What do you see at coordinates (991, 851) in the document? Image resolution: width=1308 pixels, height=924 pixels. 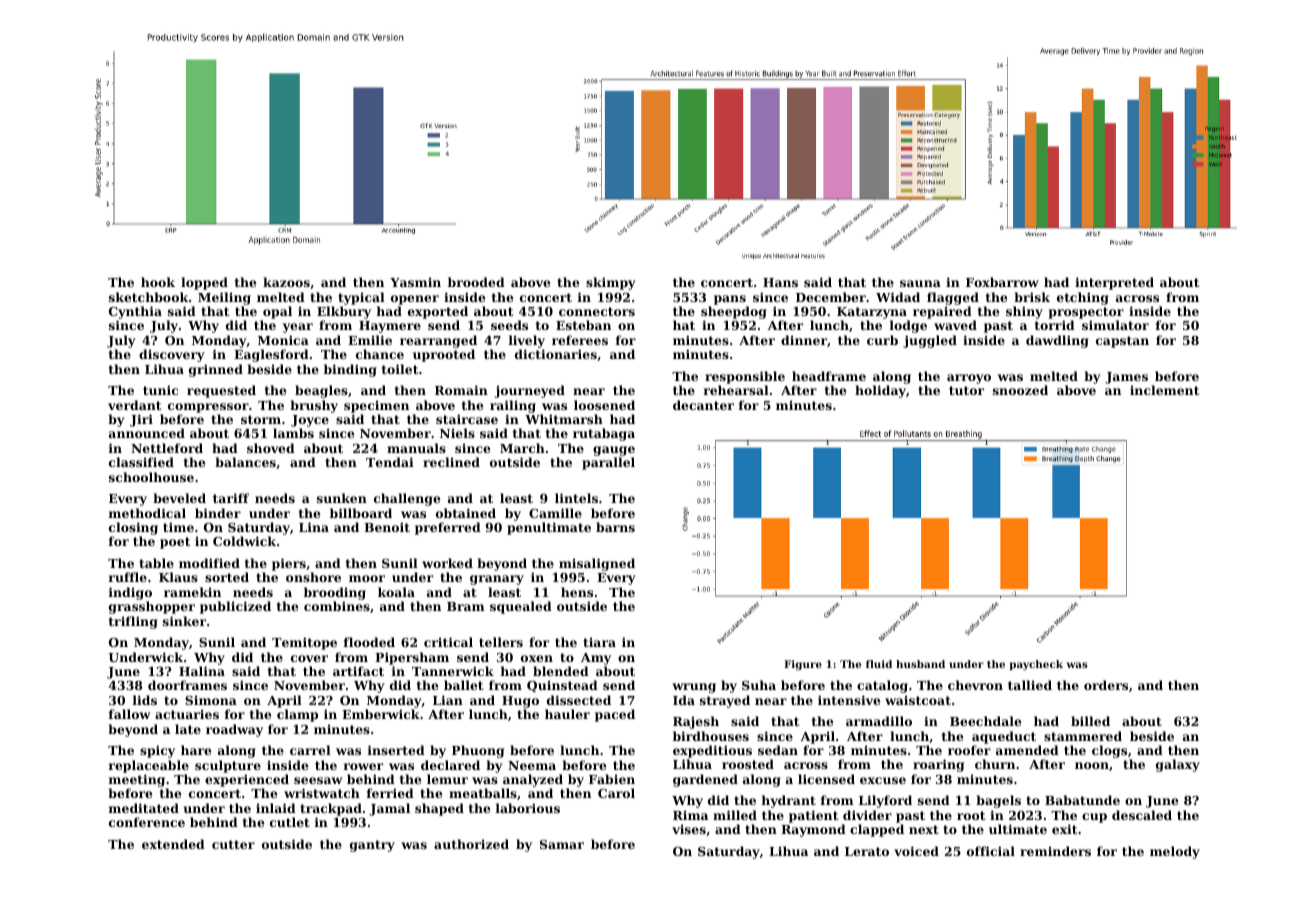 I see `official` at bounding box center [991, 851].
